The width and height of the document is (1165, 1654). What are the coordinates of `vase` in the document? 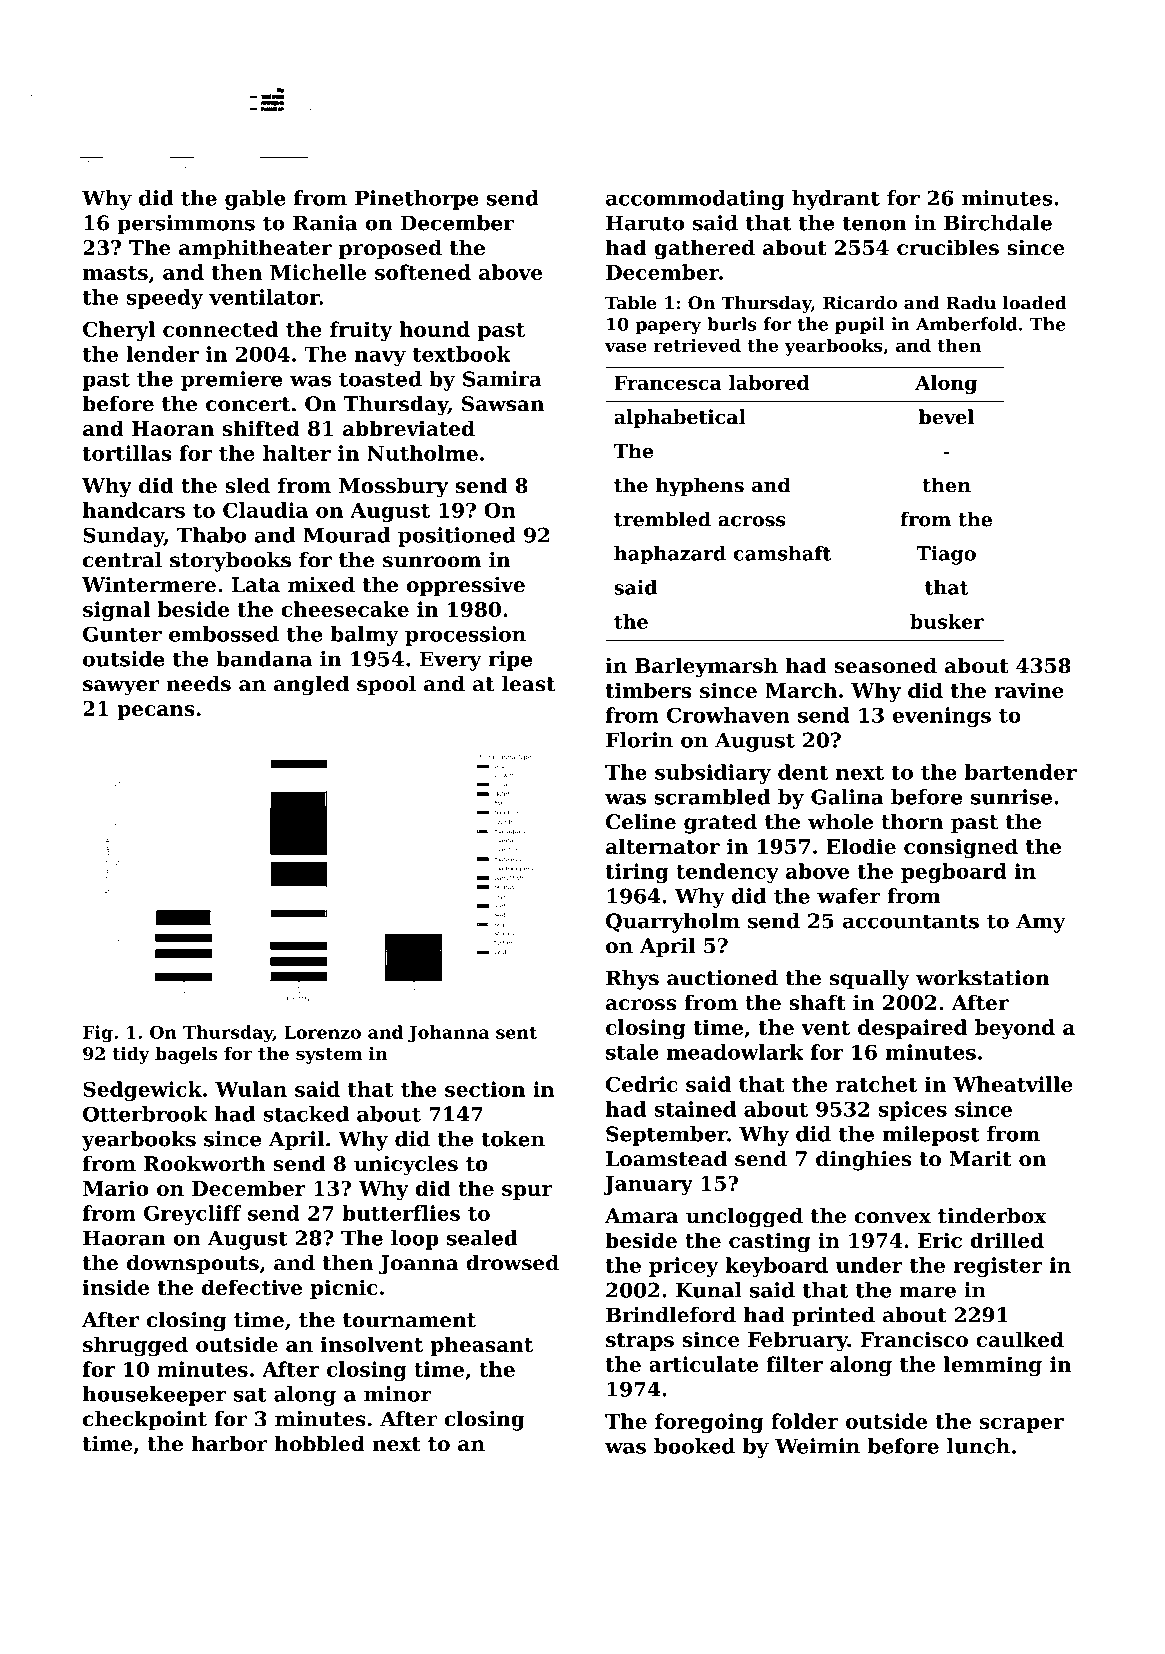 It's located at (626, 347).
